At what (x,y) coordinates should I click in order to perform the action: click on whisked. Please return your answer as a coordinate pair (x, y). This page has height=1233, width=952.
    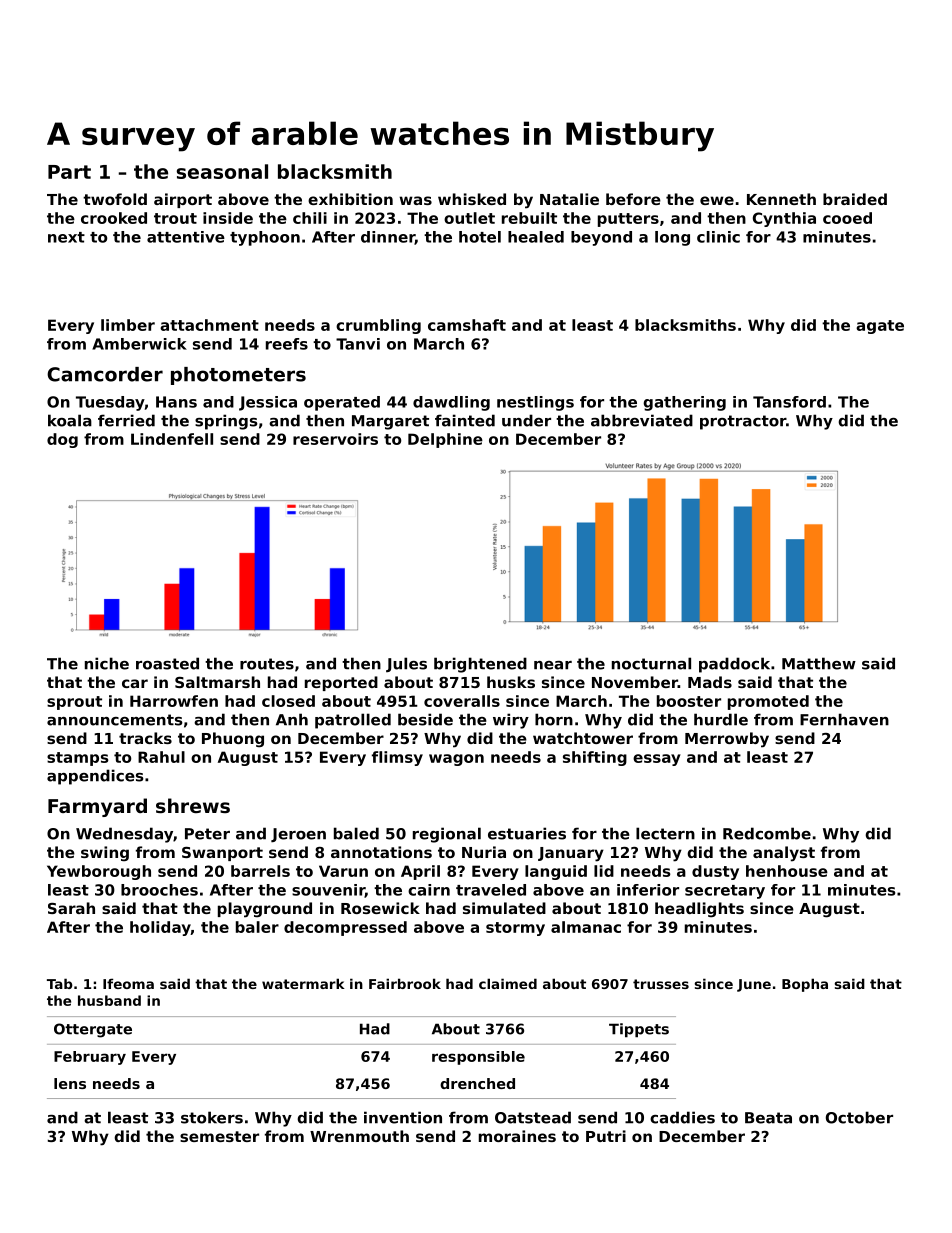
    Looking at the image, I should click on (472, 199).
